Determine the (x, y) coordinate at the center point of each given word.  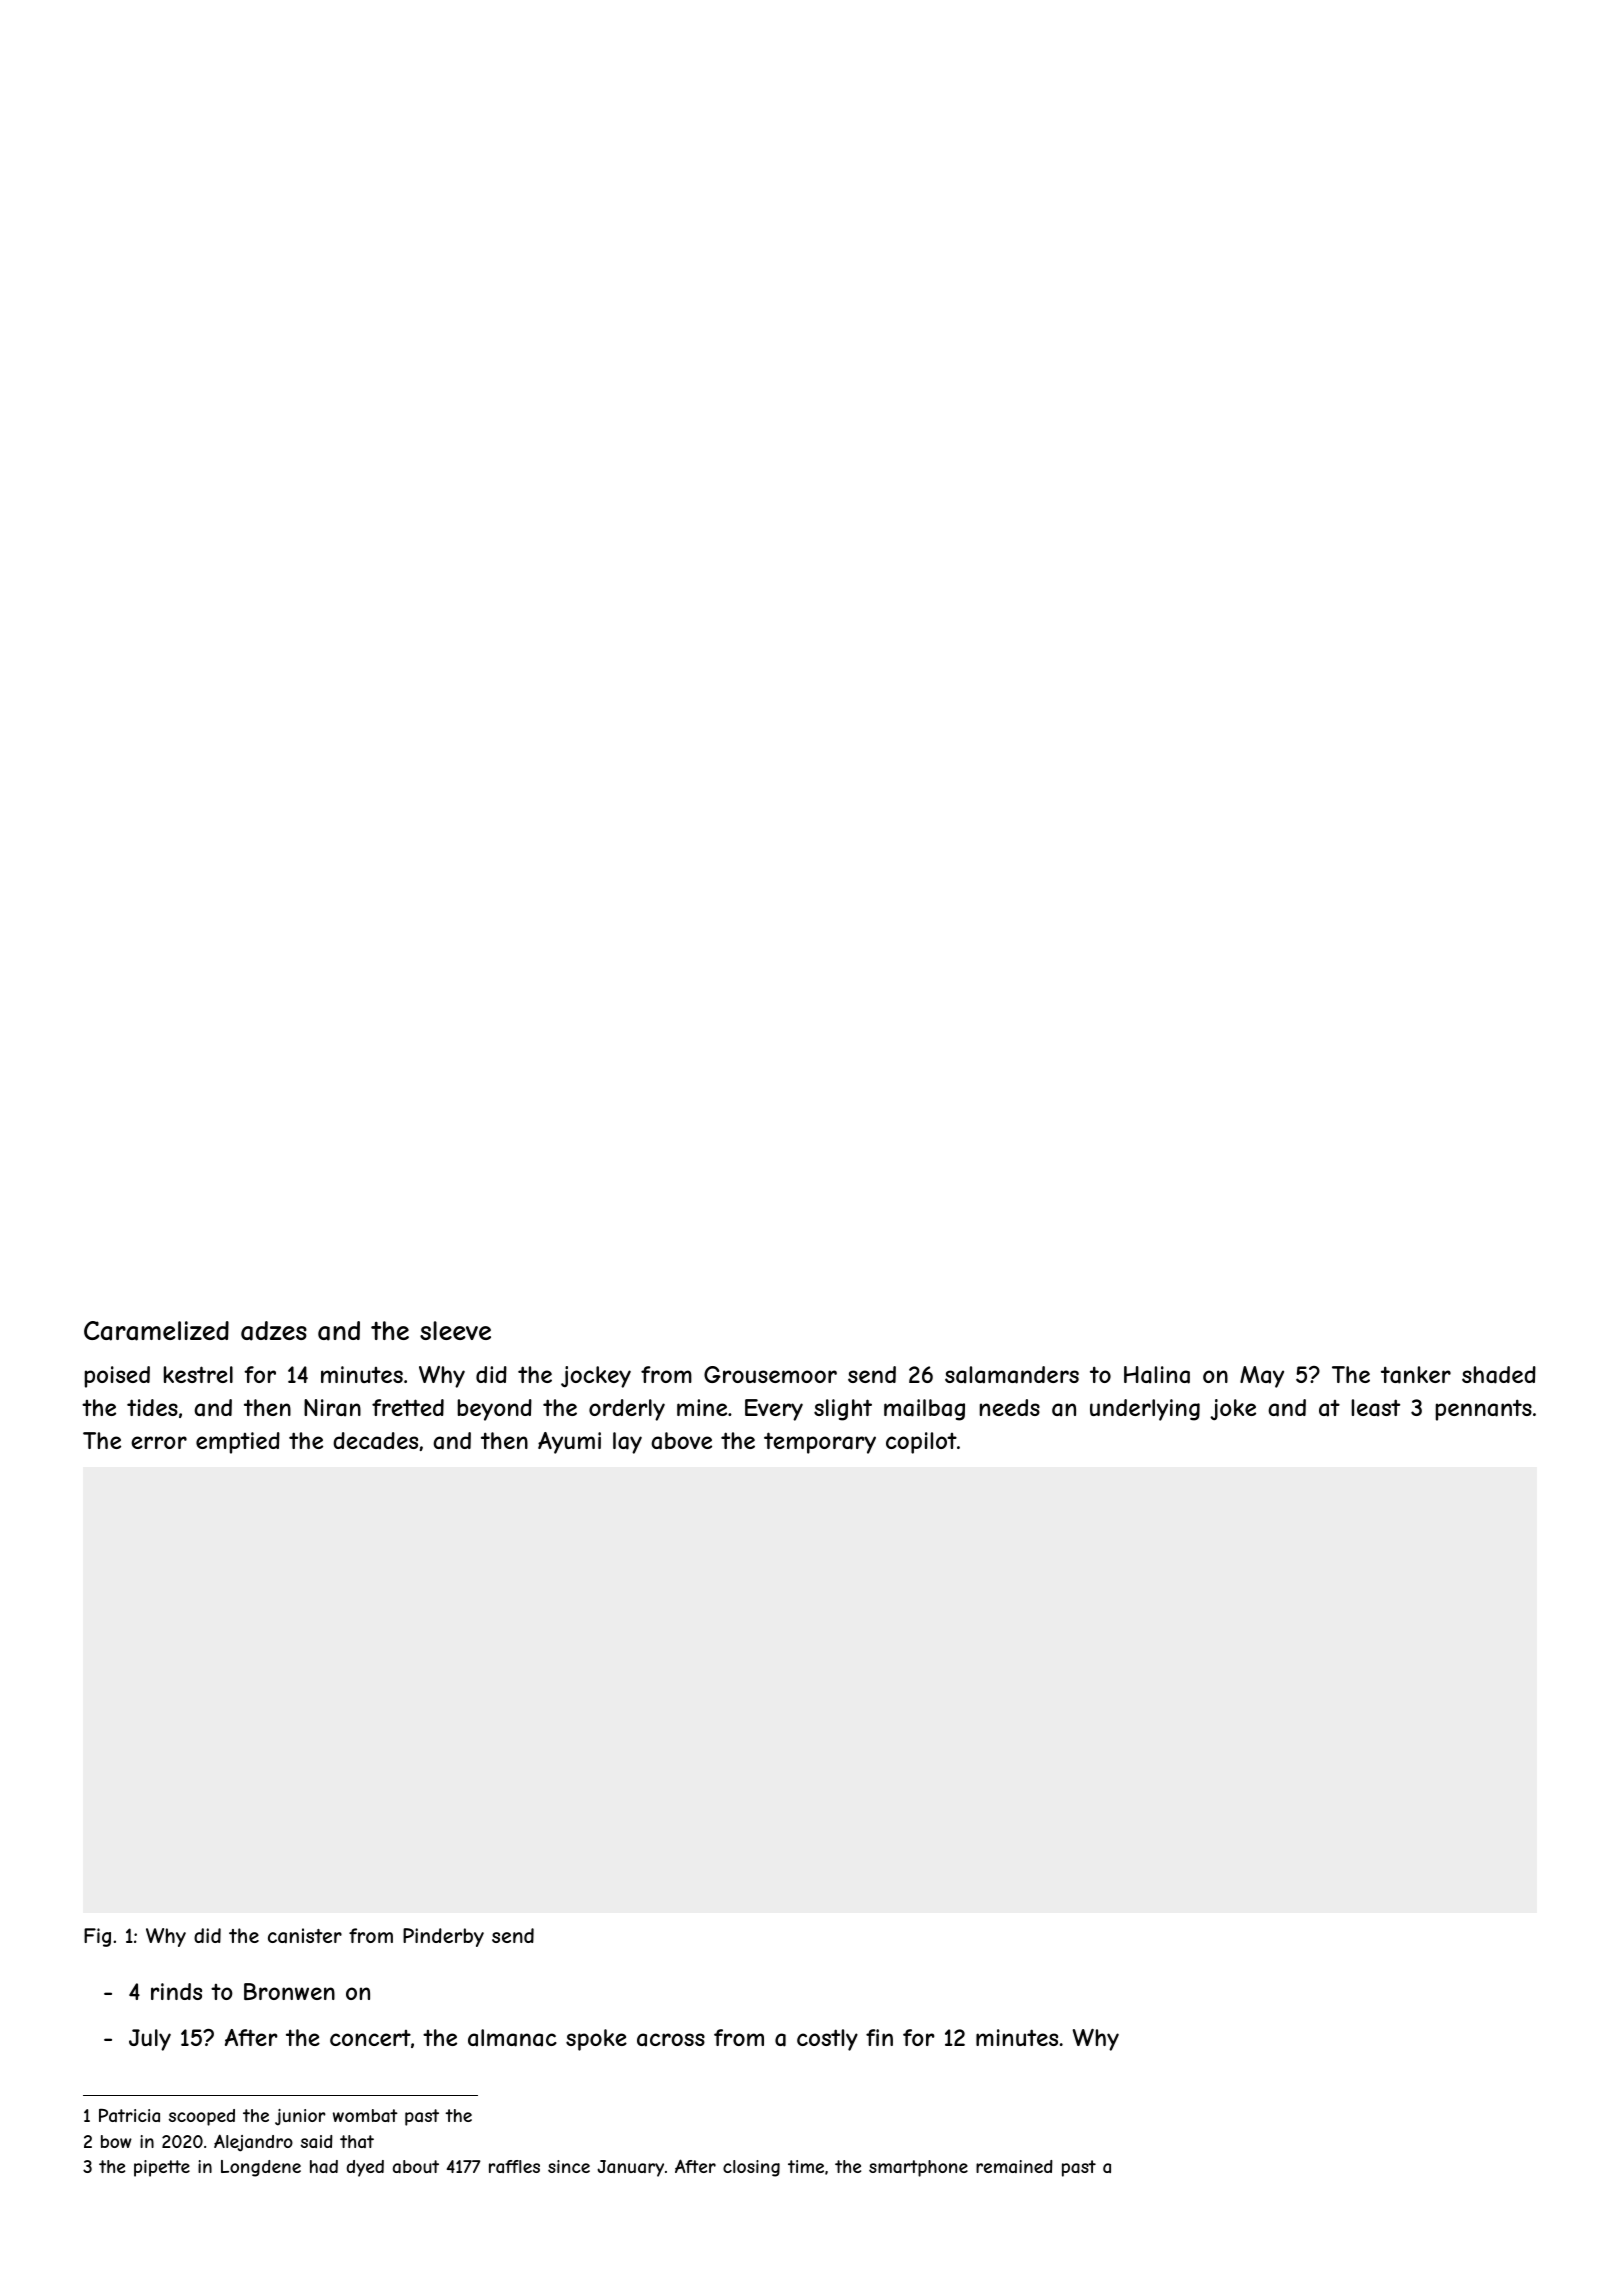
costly (827, 2040)
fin (879, 2037)
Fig (97, 1937)
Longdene (261, 2168)
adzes (274, 1331)
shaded (1499, 1375)
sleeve (455, 1330)
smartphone (918, 2168)
